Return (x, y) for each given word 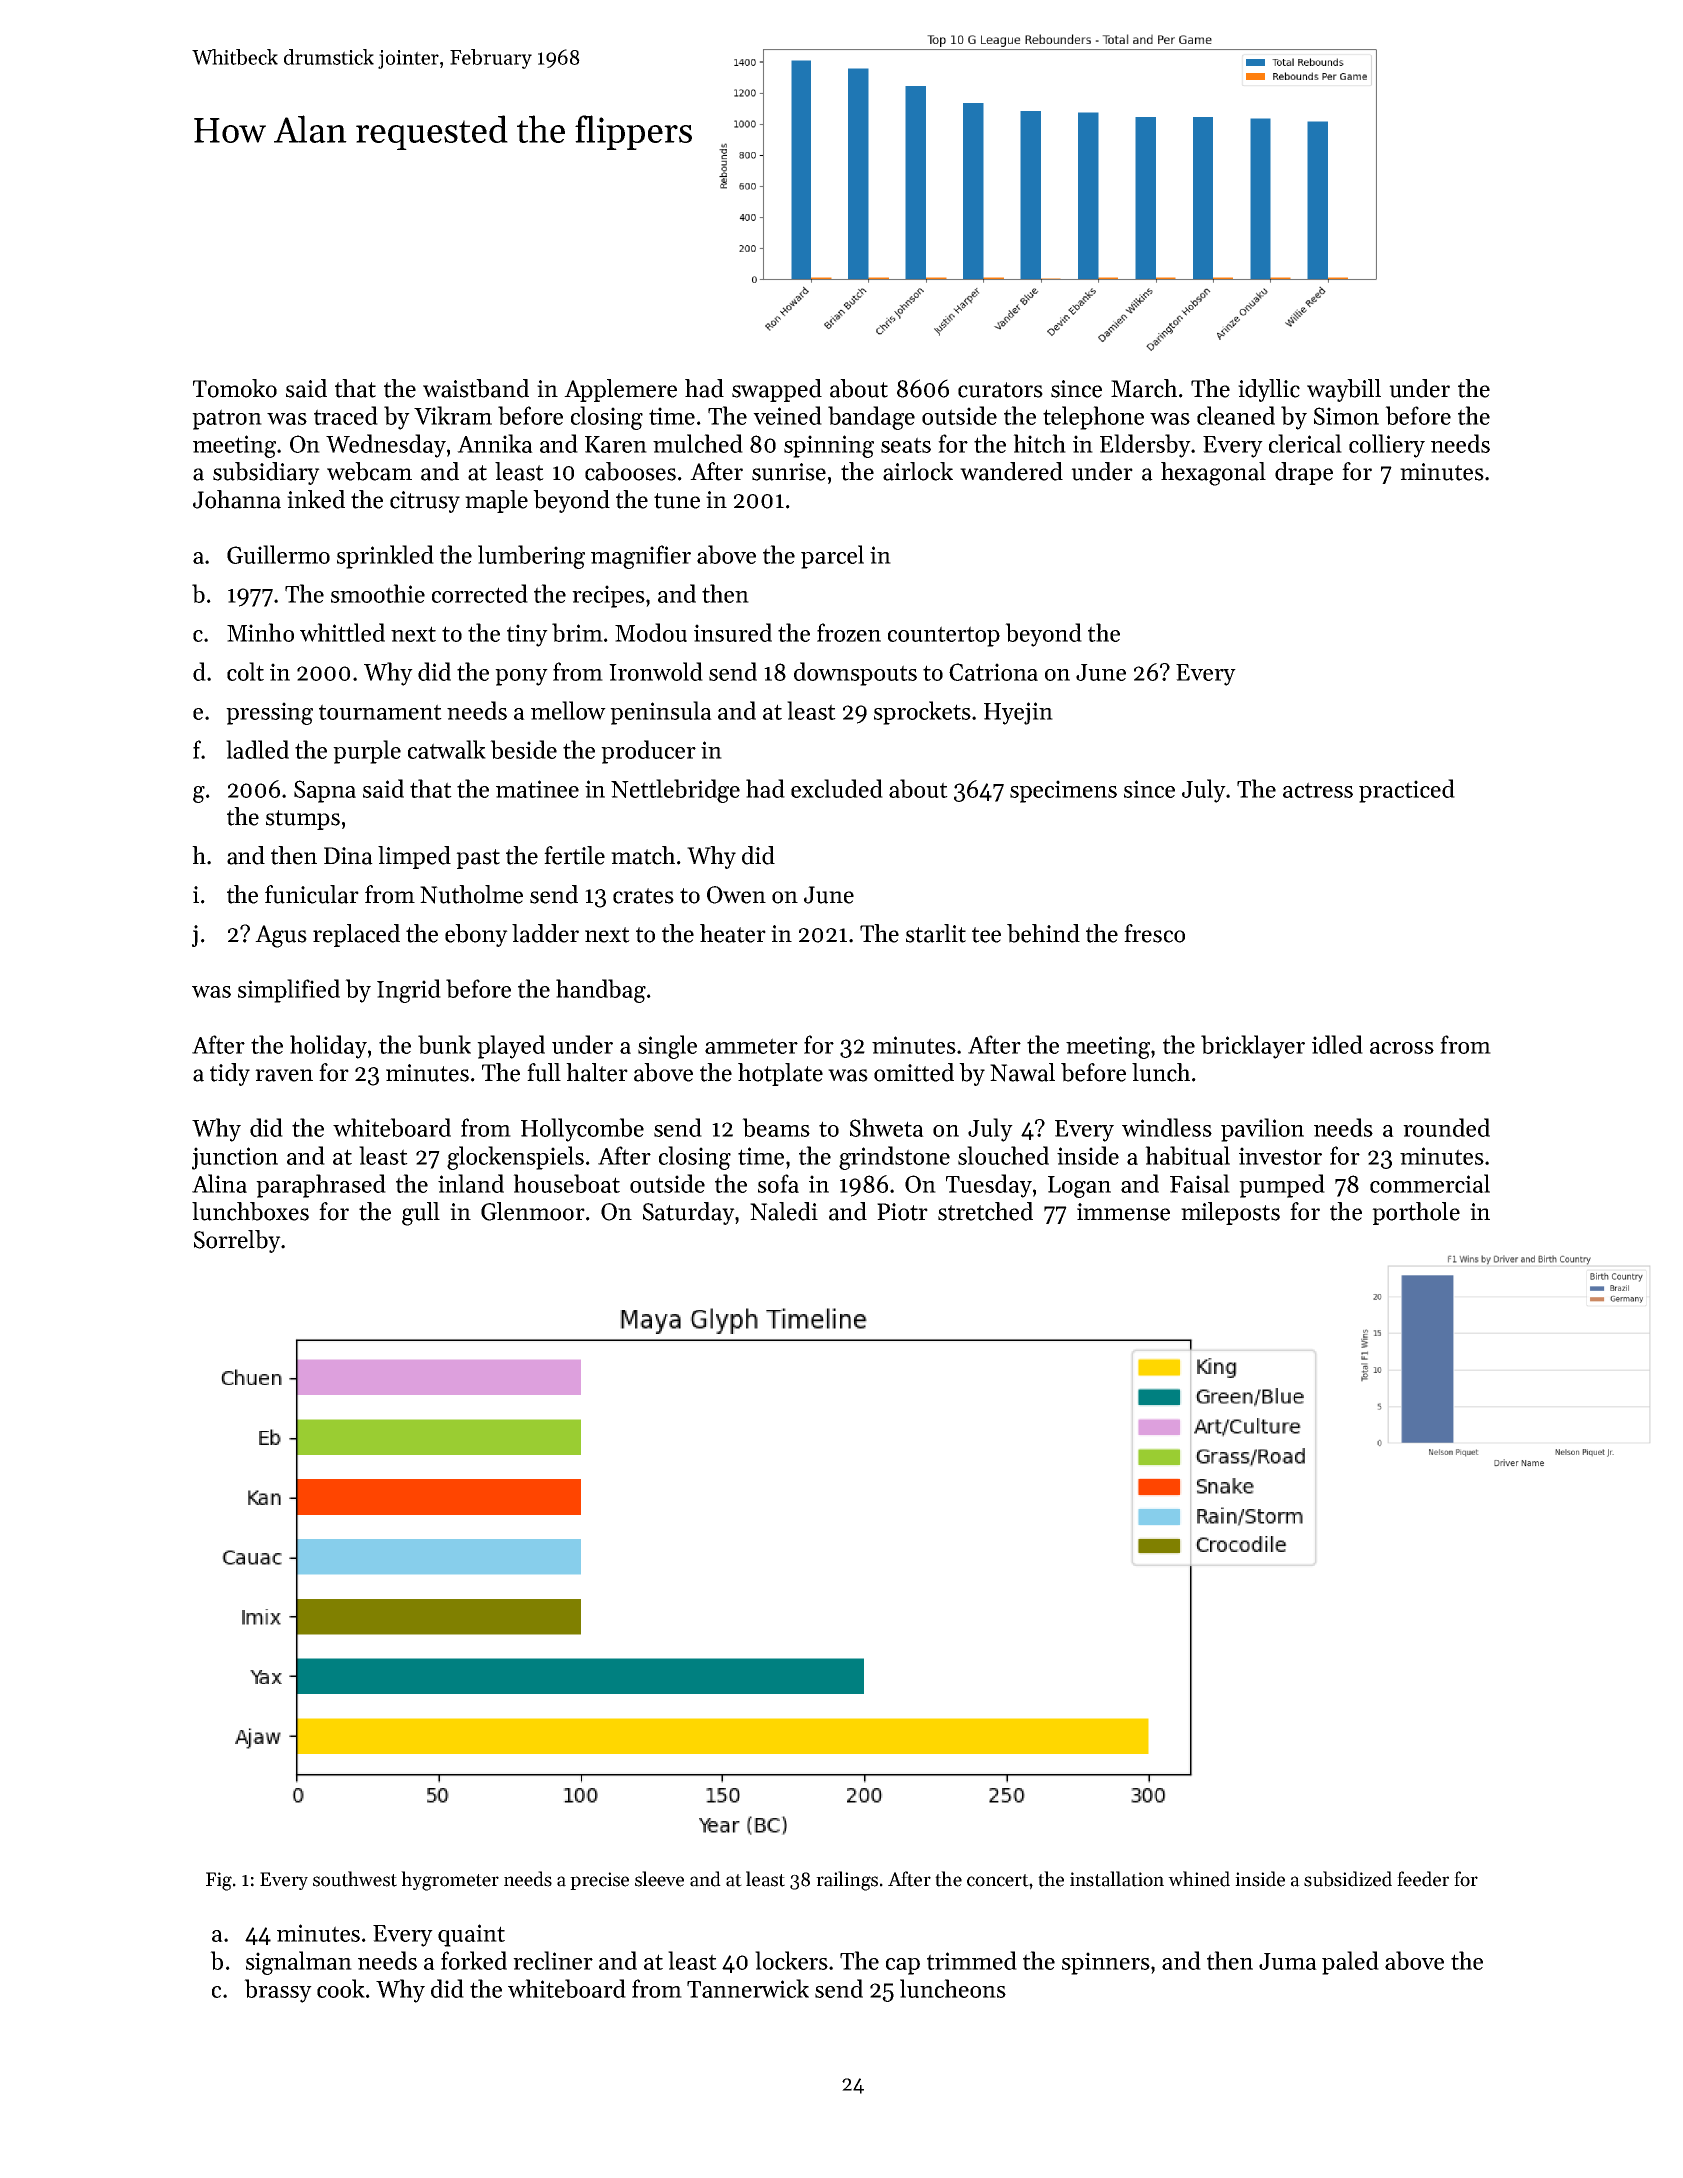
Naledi (784, 1211)
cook (341, 1988)
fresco (1154, 933)
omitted (914, 1072)
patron (227, 419)
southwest (355, 1879)
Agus (281, 936)
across (1402, 1048)
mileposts (1230, 1213)
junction (235, 1158)
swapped (777, 390)
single (667, 1047)
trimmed (972, 1960)
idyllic (1269, 390)
